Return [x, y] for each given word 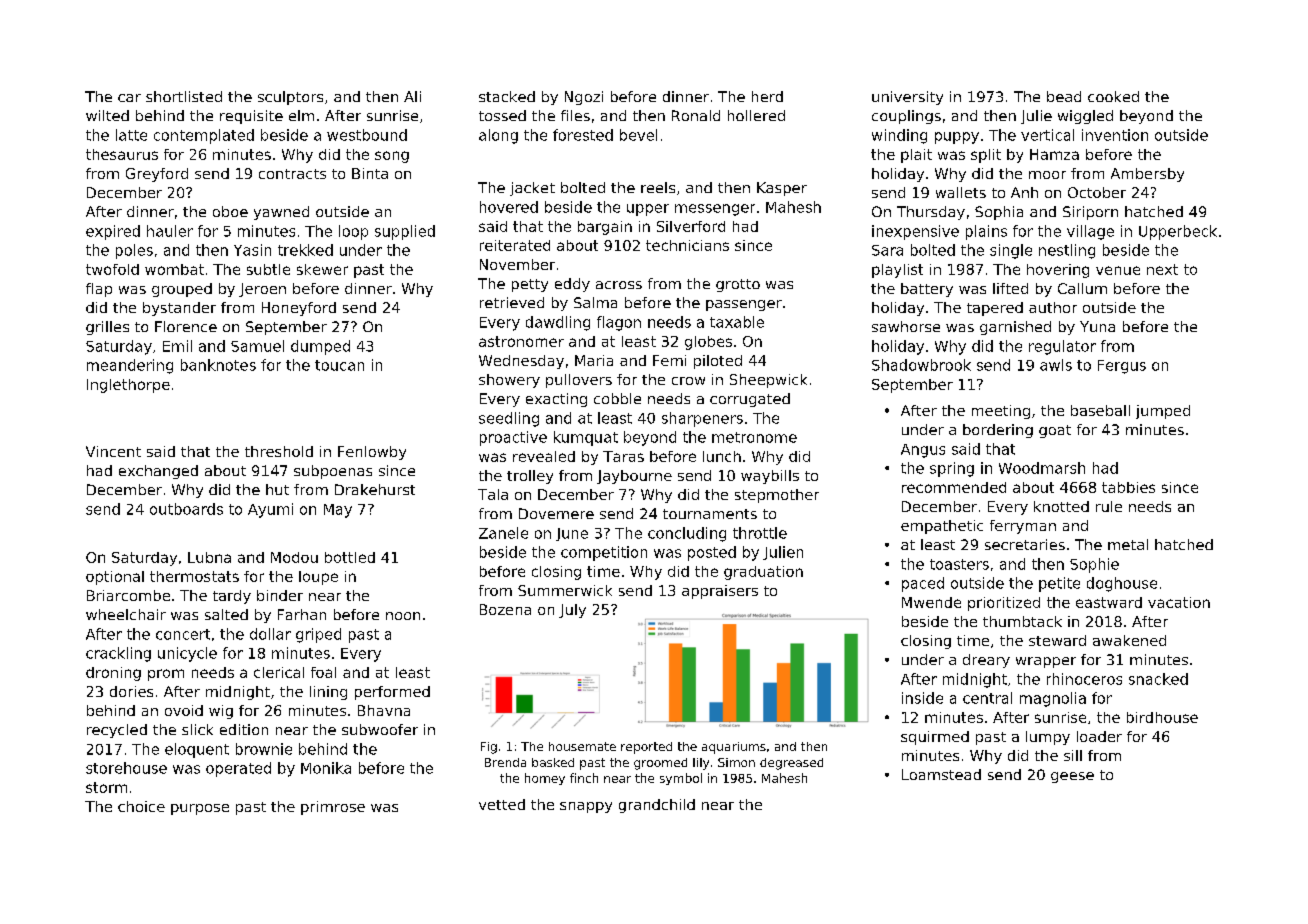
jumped [1163, 412]
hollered [756, 115]
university [907, 98]
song [392, 157]
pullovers [579, 381]
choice [141, 806]
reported [646, 748]
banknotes [218, 365]
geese [1072, 777]
